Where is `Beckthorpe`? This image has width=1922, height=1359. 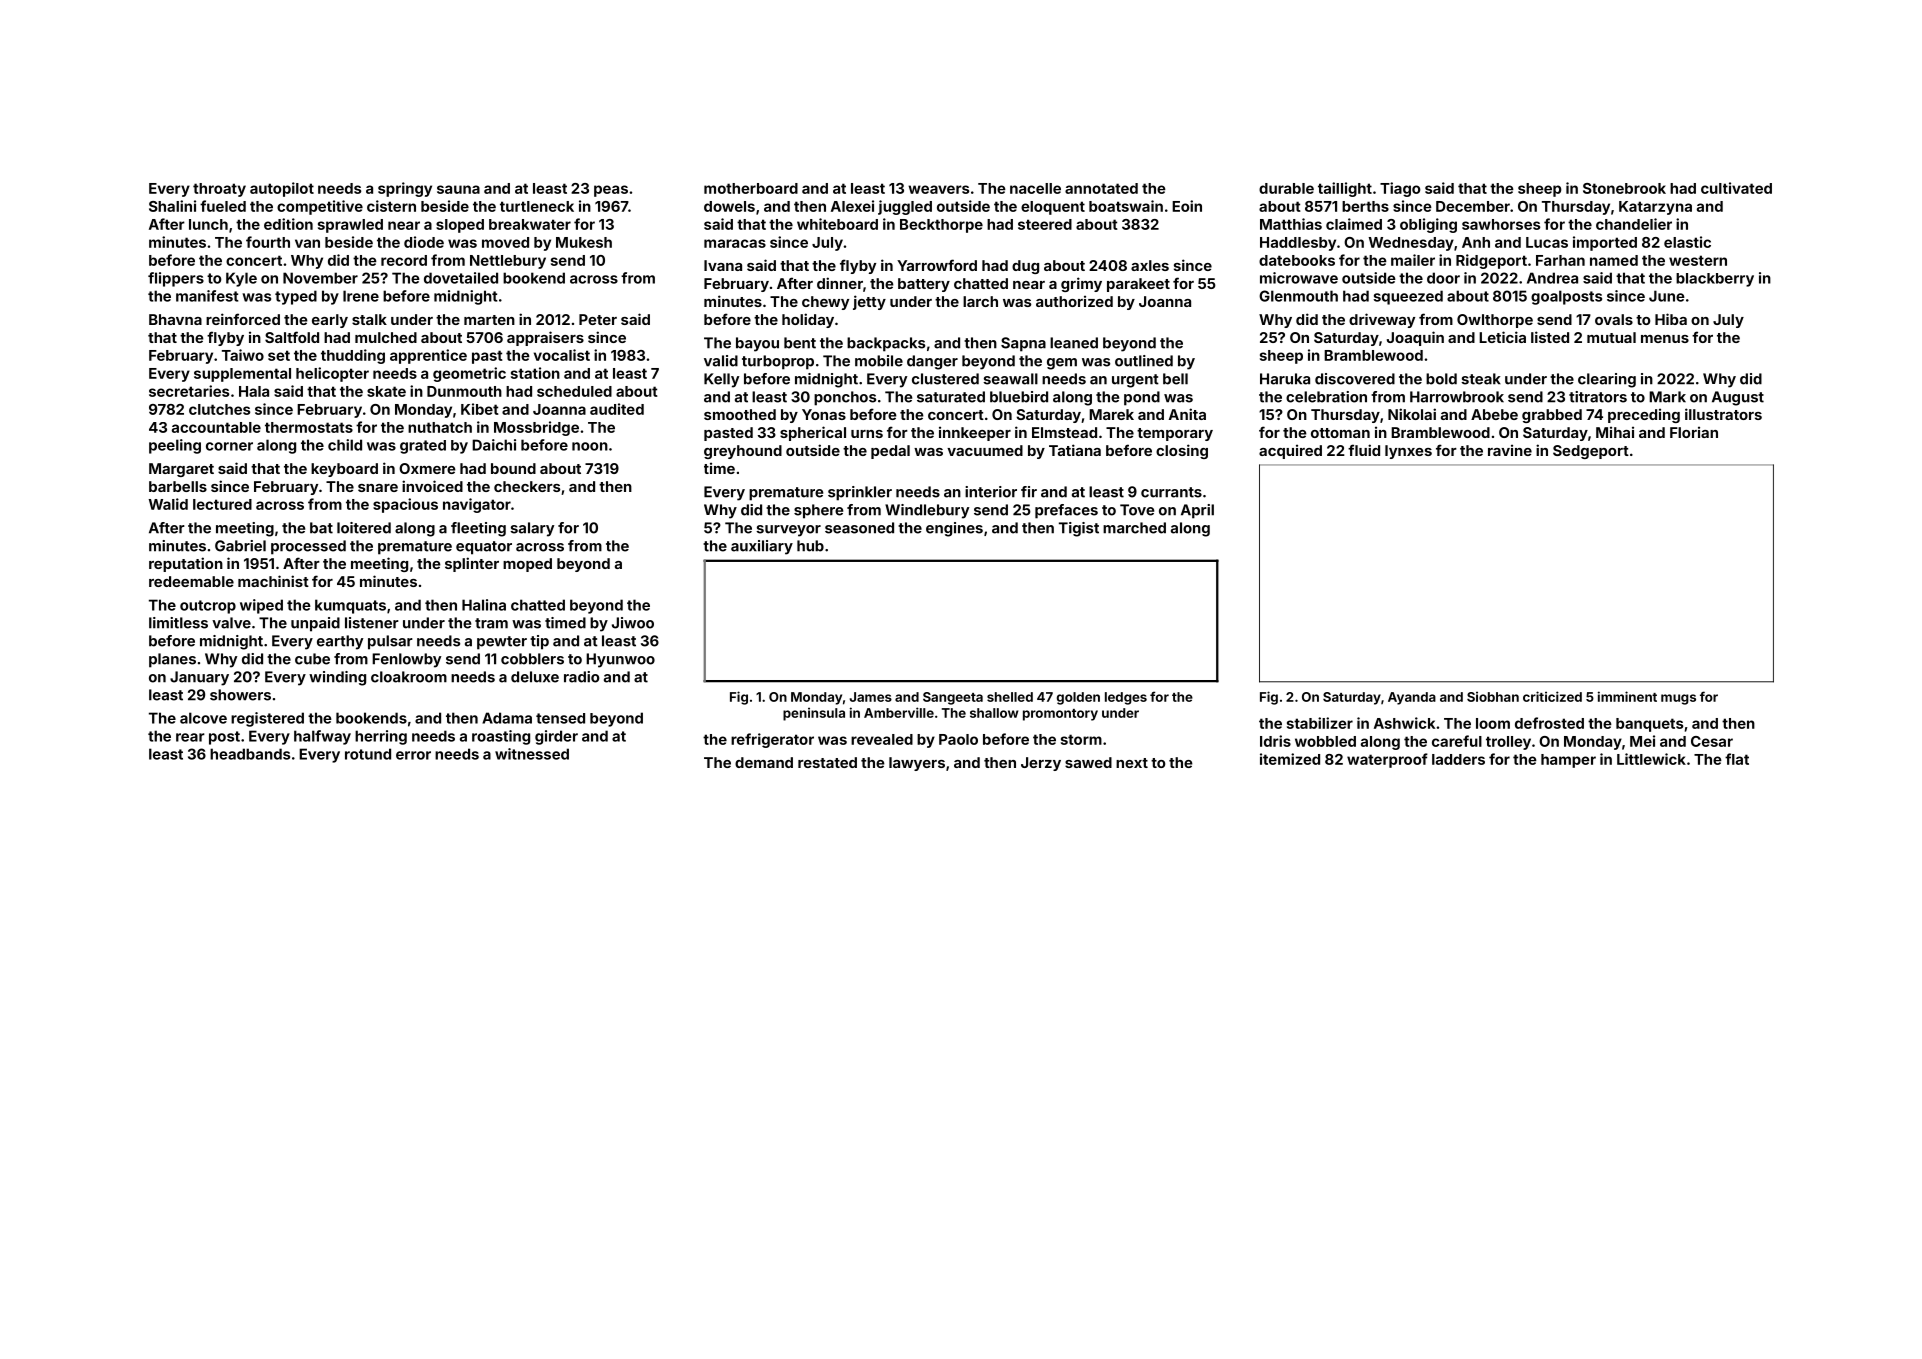
Beckthorpe is located at coordinates (941, 226).
